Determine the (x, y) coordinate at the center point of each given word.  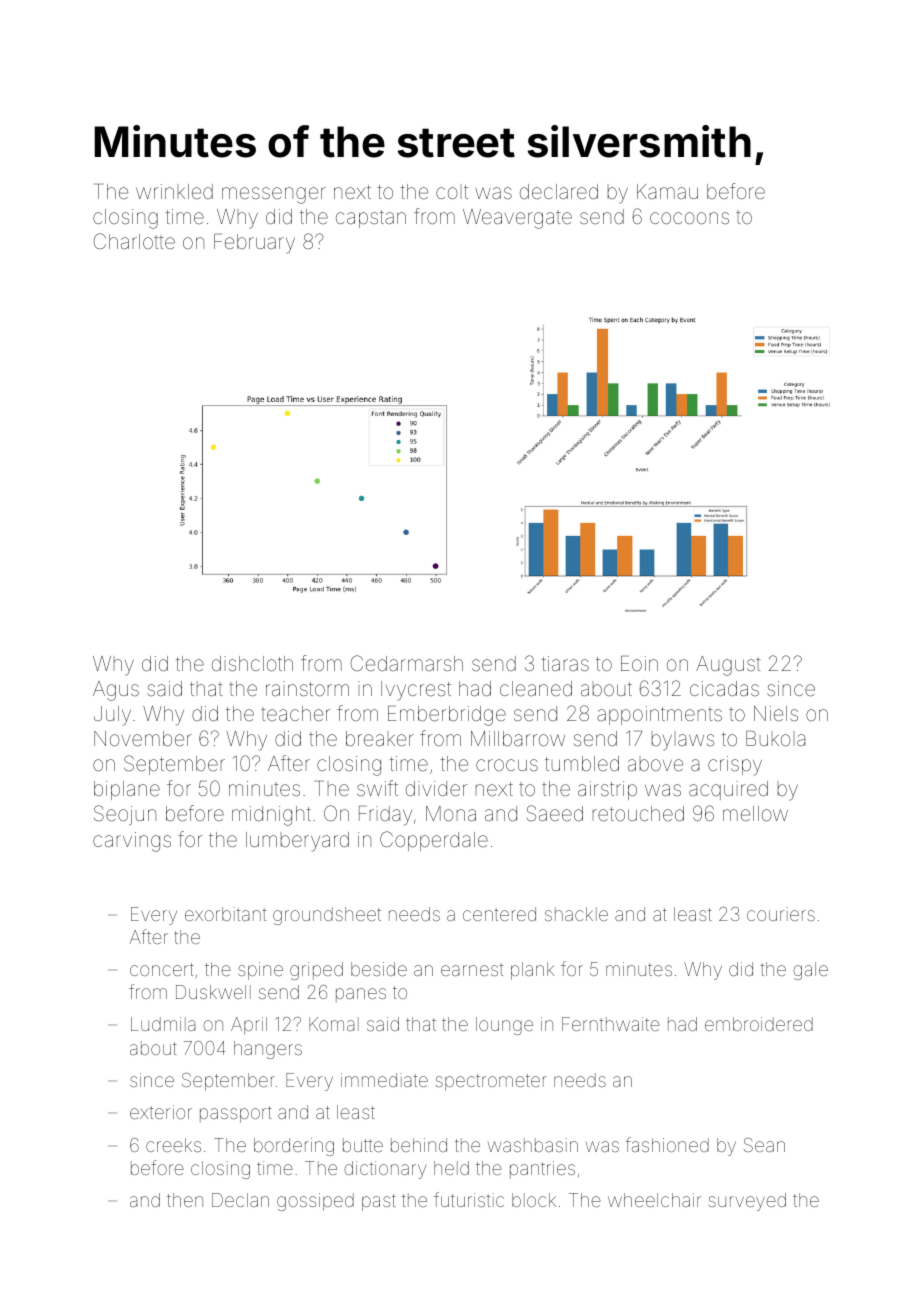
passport (236, 1114)
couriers (781, 914)
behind (419, 1145)
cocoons (689, 218)
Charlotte (134, 241)
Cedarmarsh (407, 663)
